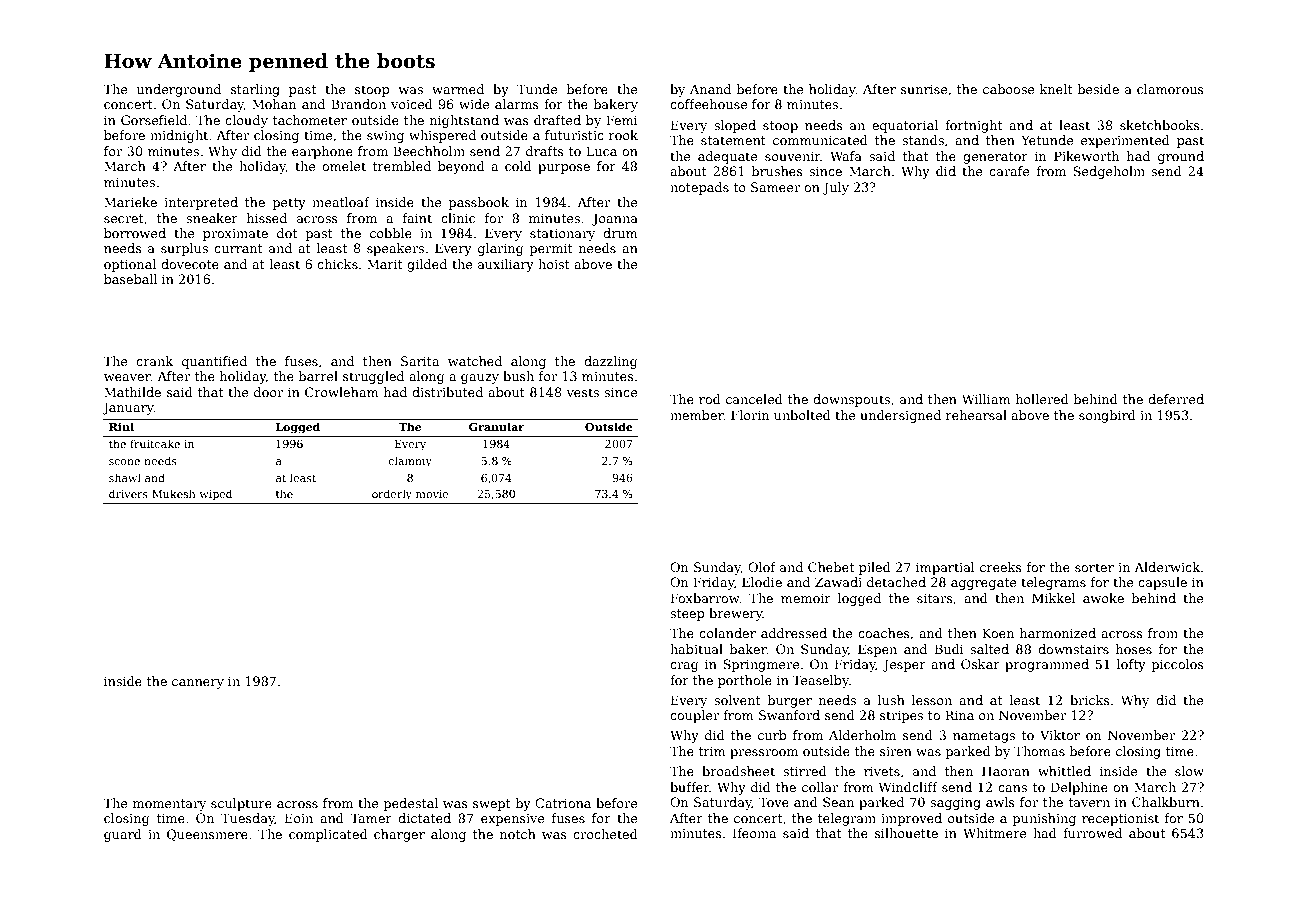 The image size is (1308, 924). Describe the element at coordinates (255, 90) in the document. I see `starling` at that location.
